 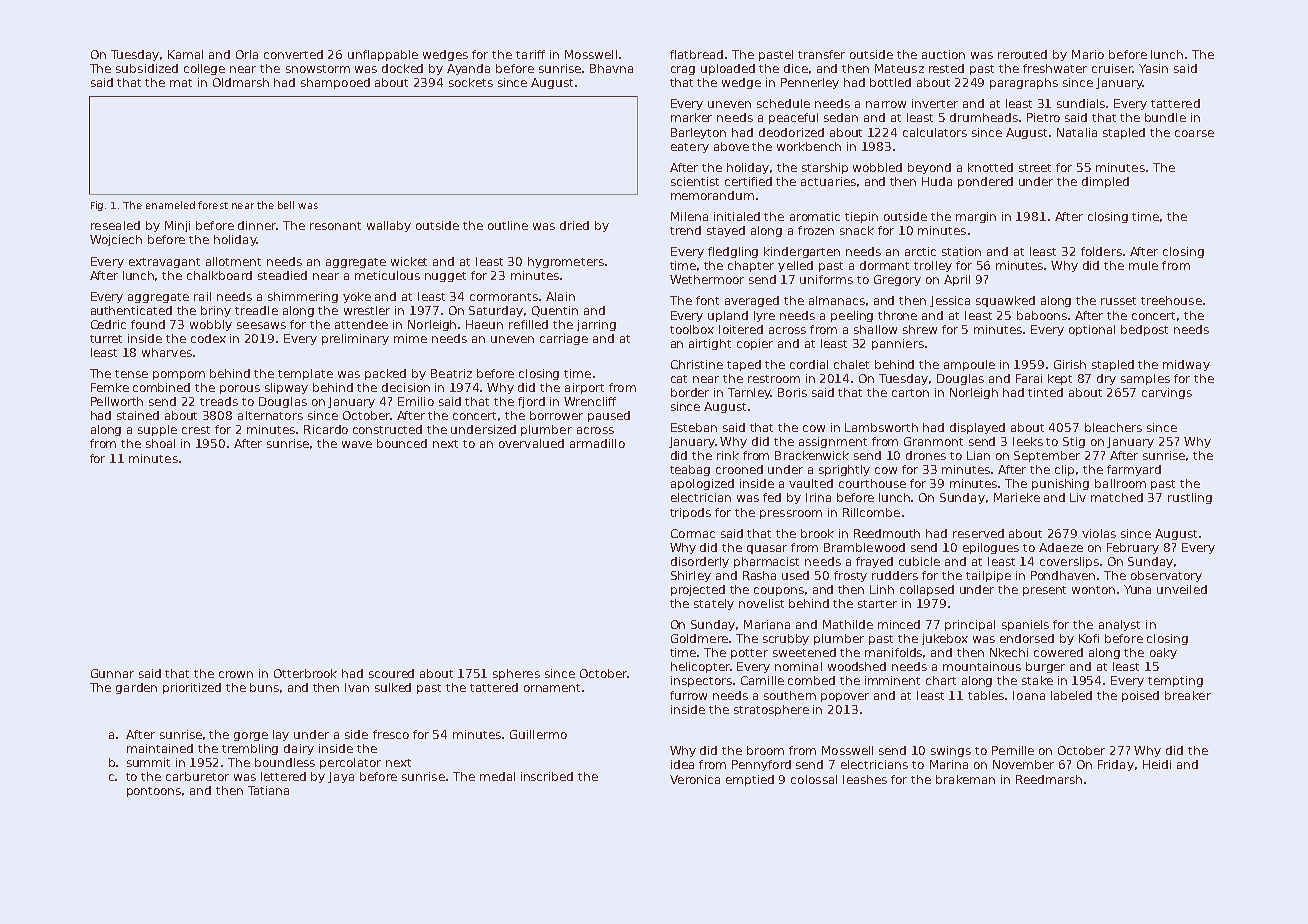 What do you see at coordinates (783, 103) in the screenshot?
I see `schedule` at bounding box center [783, 103].
